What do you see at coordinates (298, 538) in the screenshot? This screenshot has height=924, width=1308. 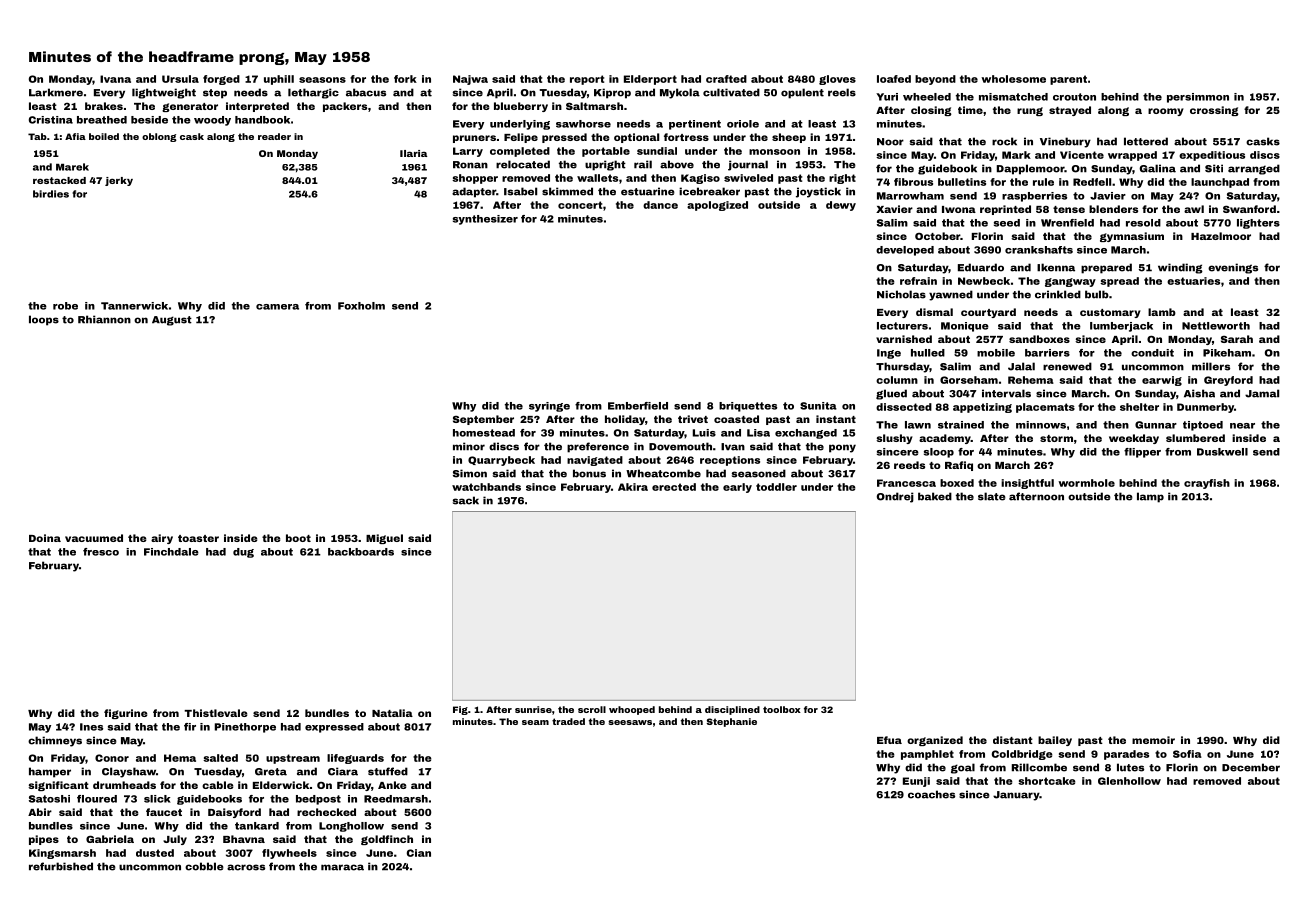 I see `boot` at bounding box center [298, 538].
